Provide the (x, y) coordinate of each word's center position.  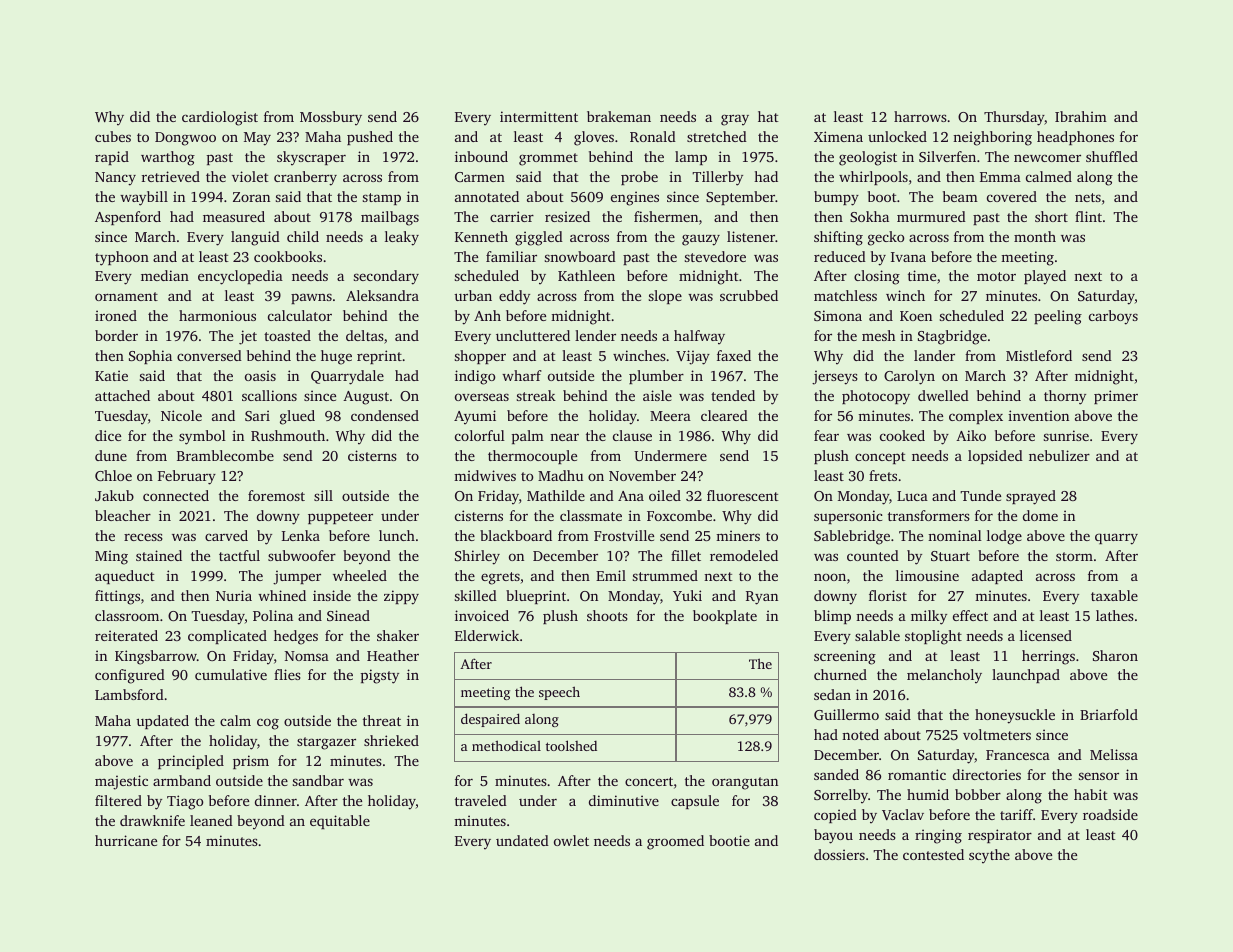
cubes (113, 136)
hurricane (126, 840)
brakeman (619, 116)
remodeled (744, 555)
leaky (402, 238)
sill (323, 495)
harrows (920, 116)
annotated (487, 196)
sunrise (1066, 435)
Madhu (560, 475)
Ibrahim (1081, 116)
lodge (1004, 537)
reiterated (126, 635)
